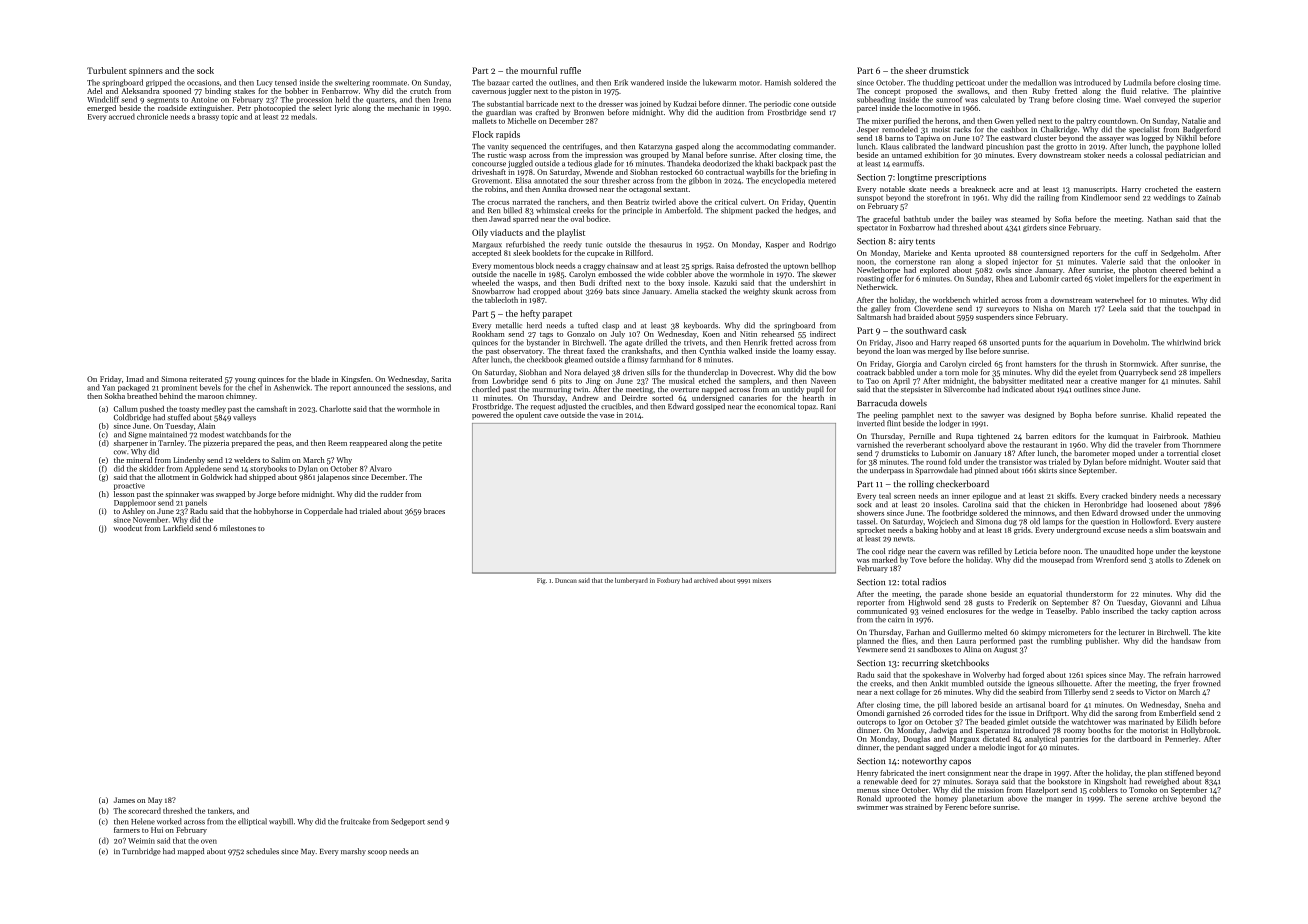  Describe the element at coordinates (408, 822) in the screenshot. I see `Sedgeport` at that location.
